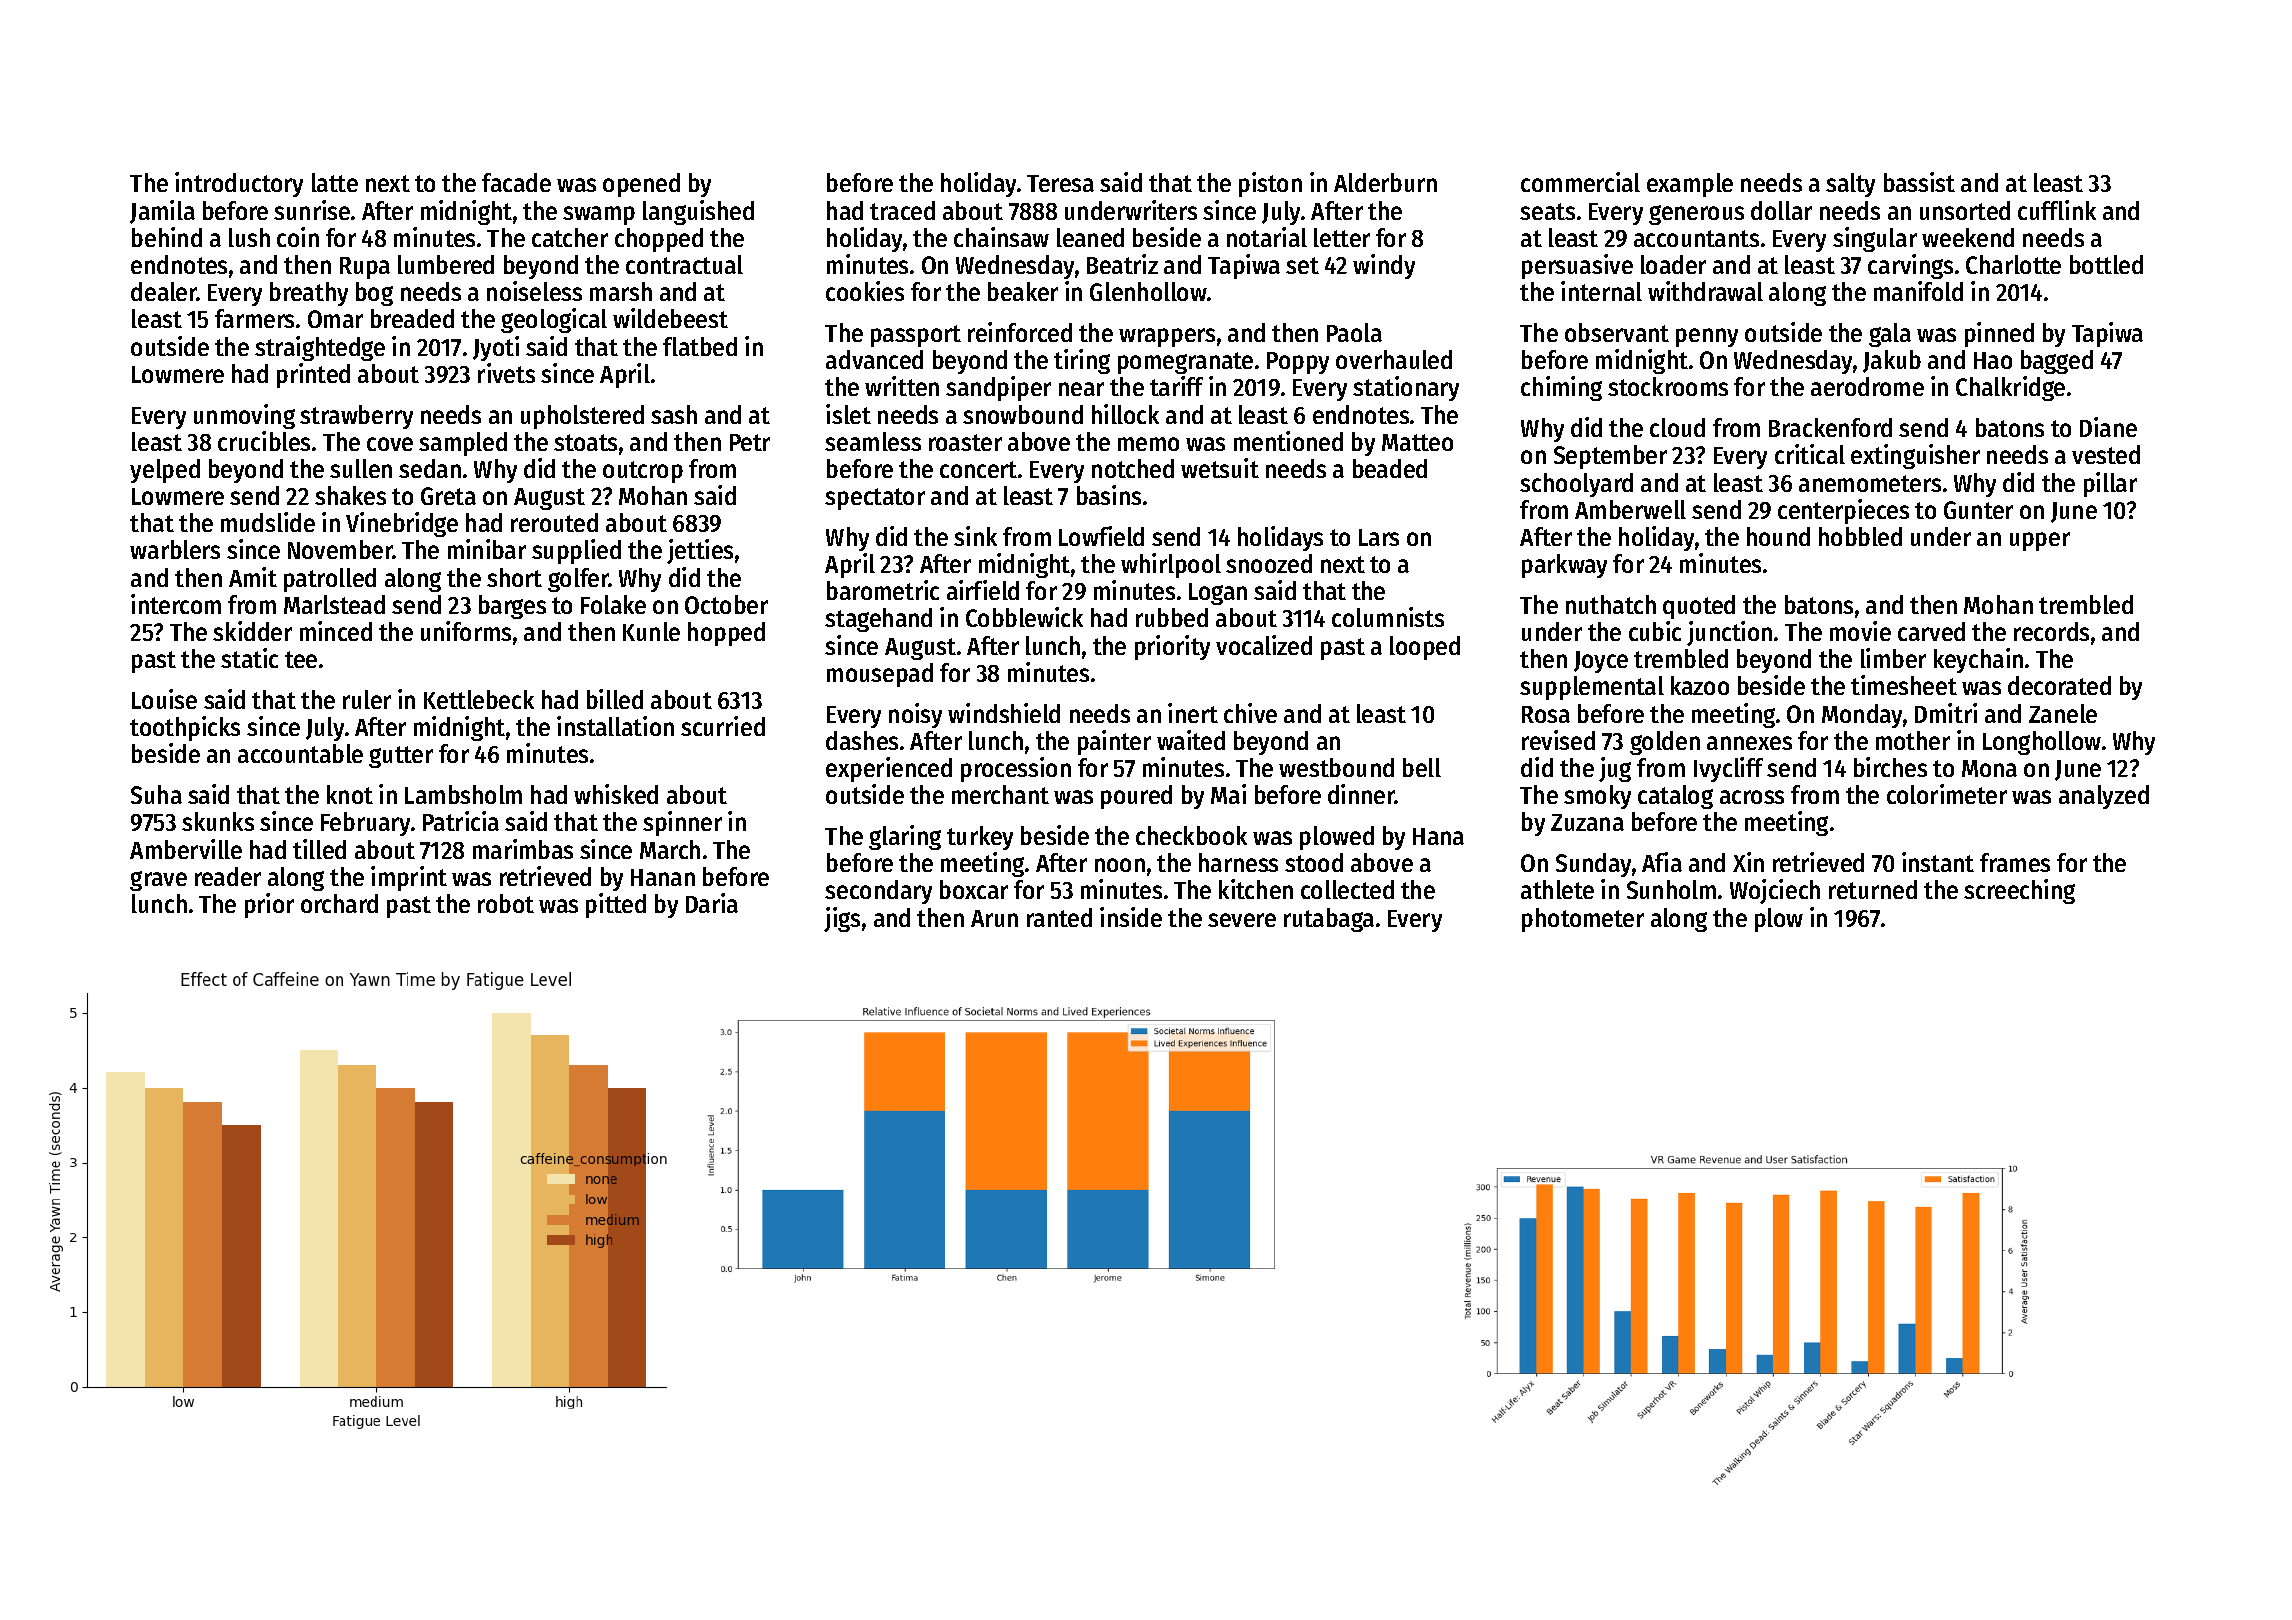  Describe the element at coordinates (514, 577) in the screenshot. I see `short` at that location.
